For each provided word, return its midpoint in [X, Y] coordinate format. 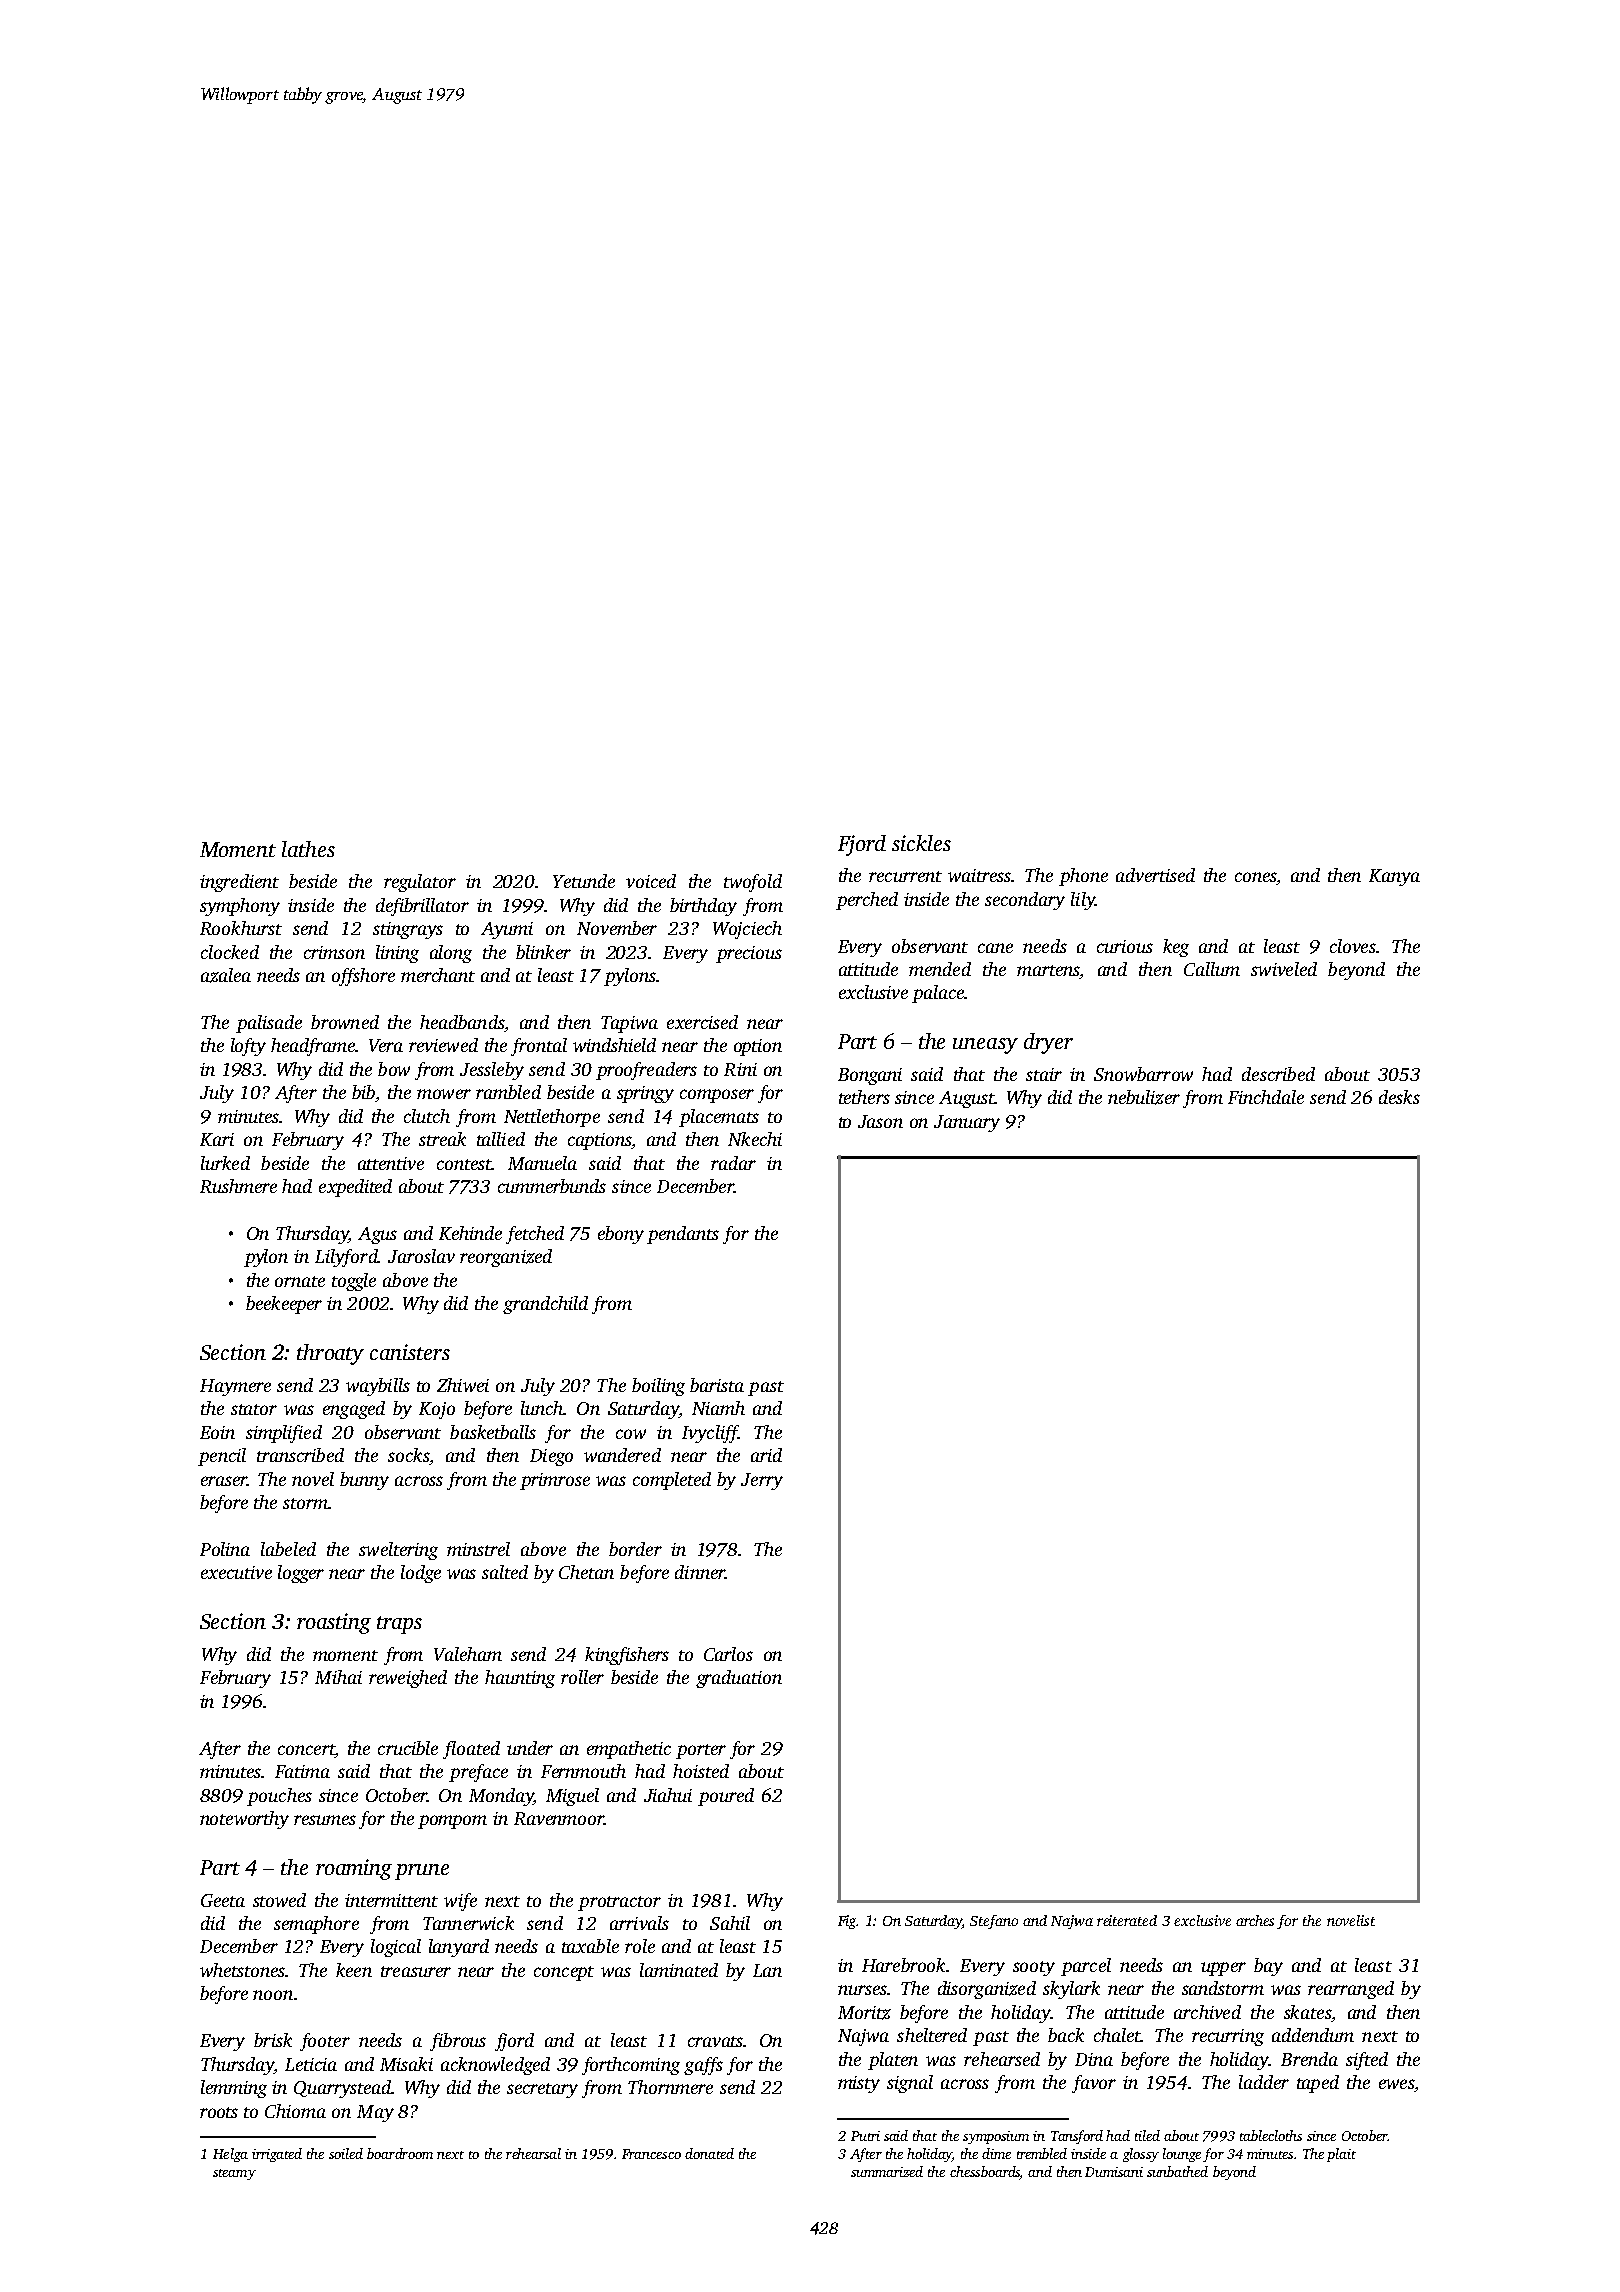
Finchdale [1266, 1097]
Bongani [870, 1076]
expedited [355, 1188]
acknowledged [495, 2066]
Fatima [302, 1771]
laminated [679, 1970]
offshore [363, 977]
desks [1399, 1097]
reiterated [1127, 1920]
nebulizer [1144, 1097]
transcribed [300, 1455]
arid [766, 1455]
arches [1255, 1920]
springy [645, 1094]
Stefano [994, 1922]
